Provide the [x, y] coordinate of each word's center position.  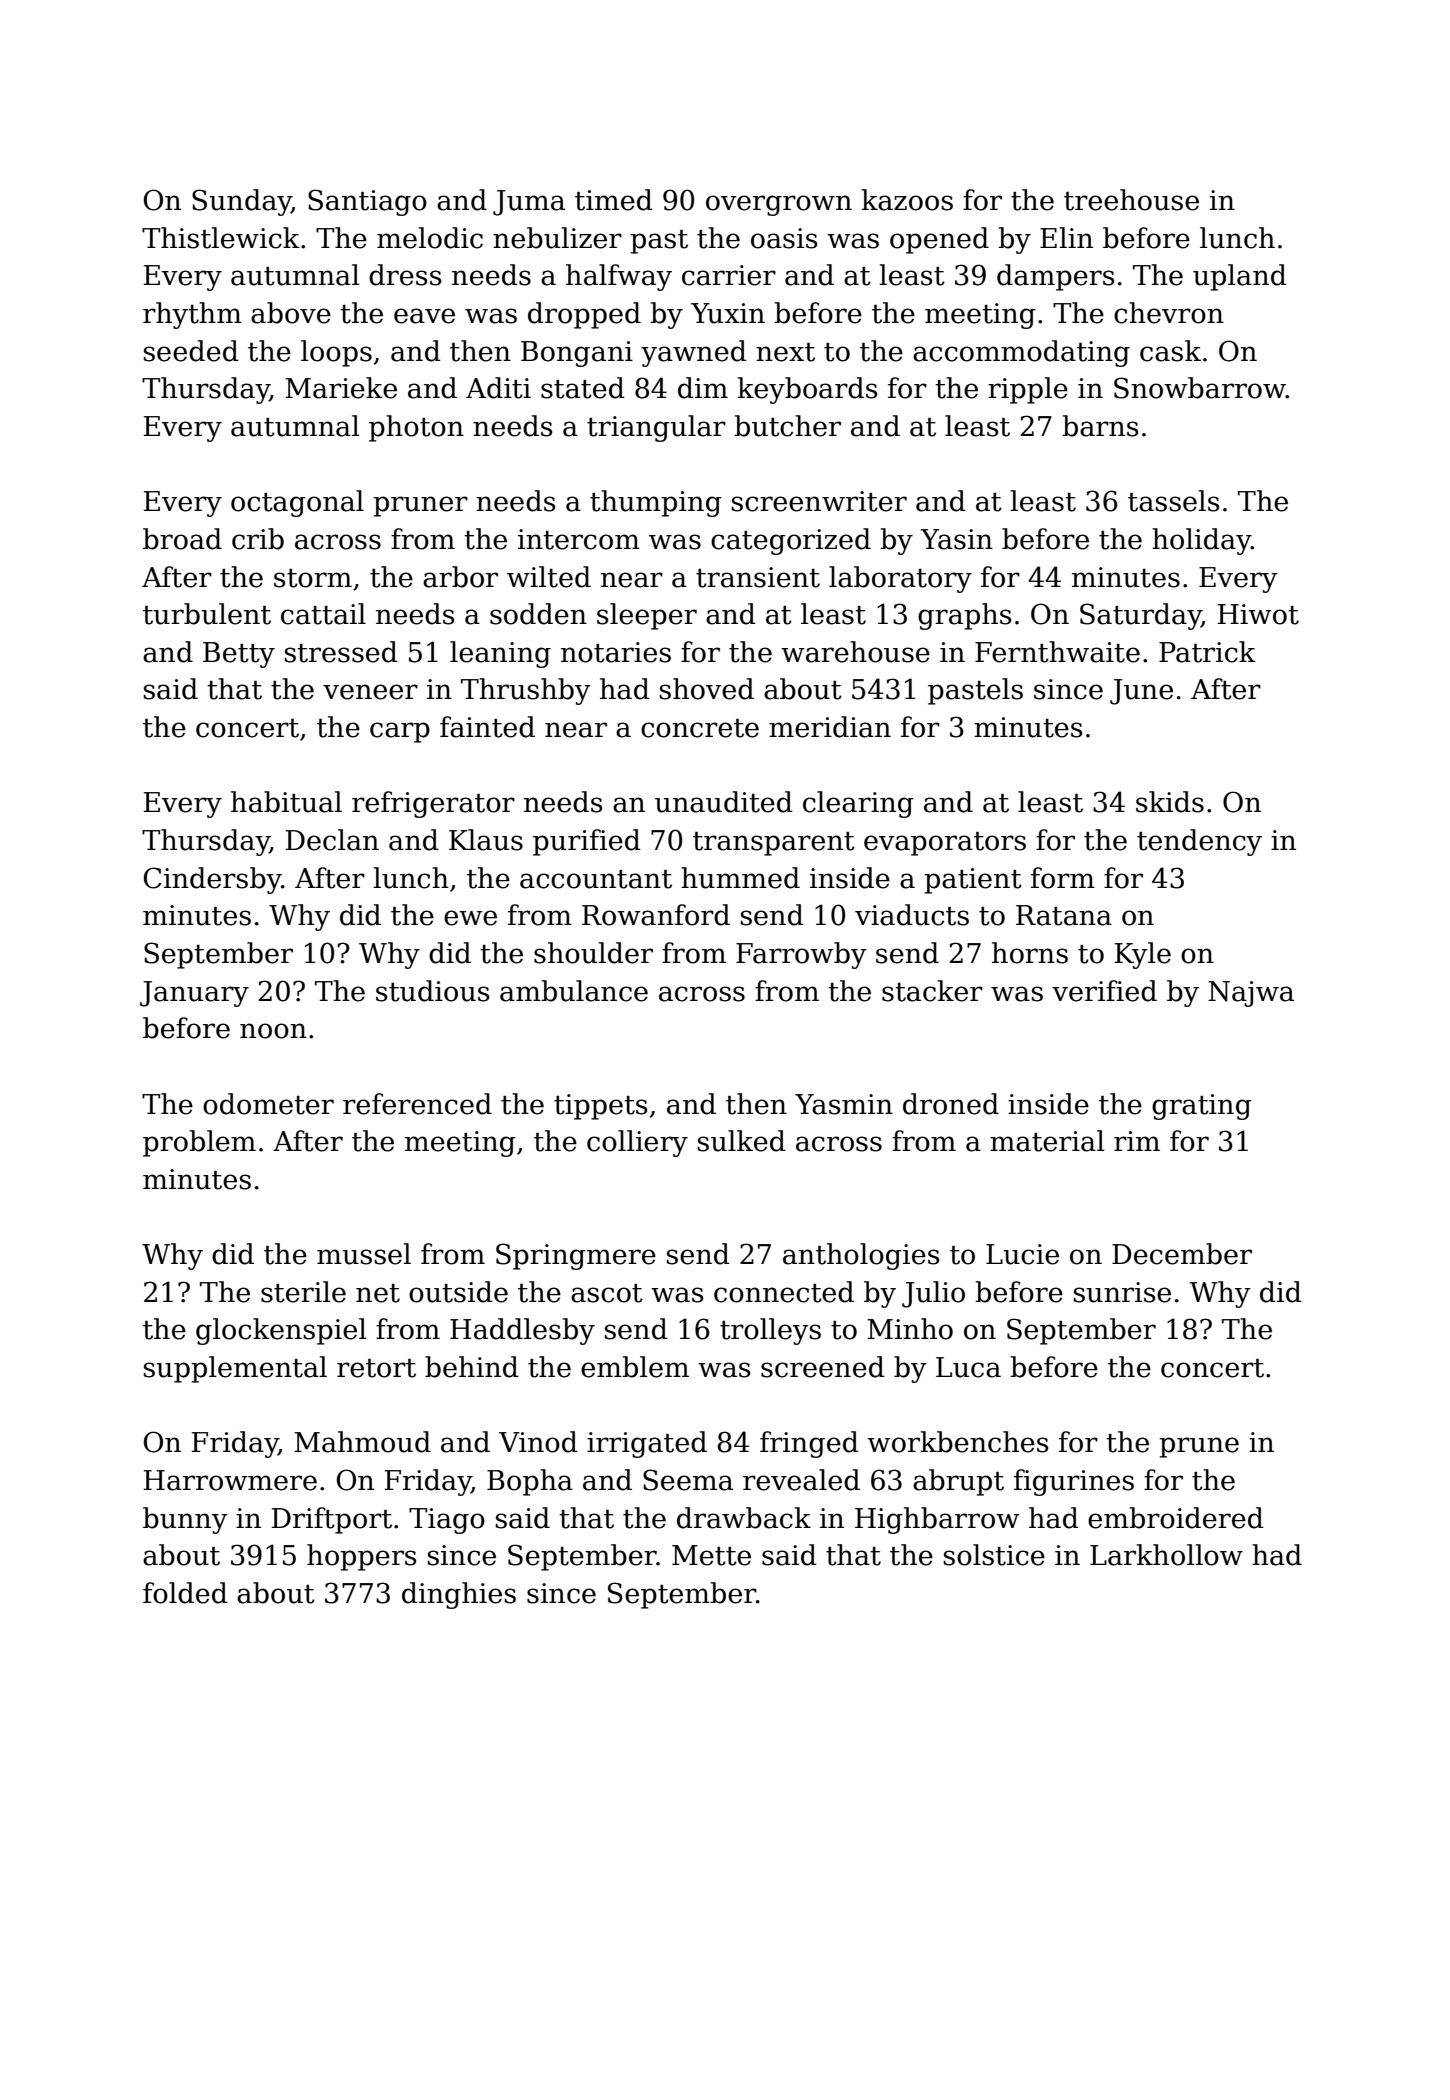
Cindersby [212, 880]
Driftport [331, 1520]
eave [424, 316]
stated [583, 388]
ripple [1028, 390]
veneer [370, 692]
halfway [619, 277]
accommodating [1021, 353]
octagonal [297, 503]
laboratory [900, 579]
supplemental [235, 1369]
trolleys [770, 1331]
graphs [965, 616]
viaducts [912, 915]
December [1182, 1254]
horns [1030, 953]
